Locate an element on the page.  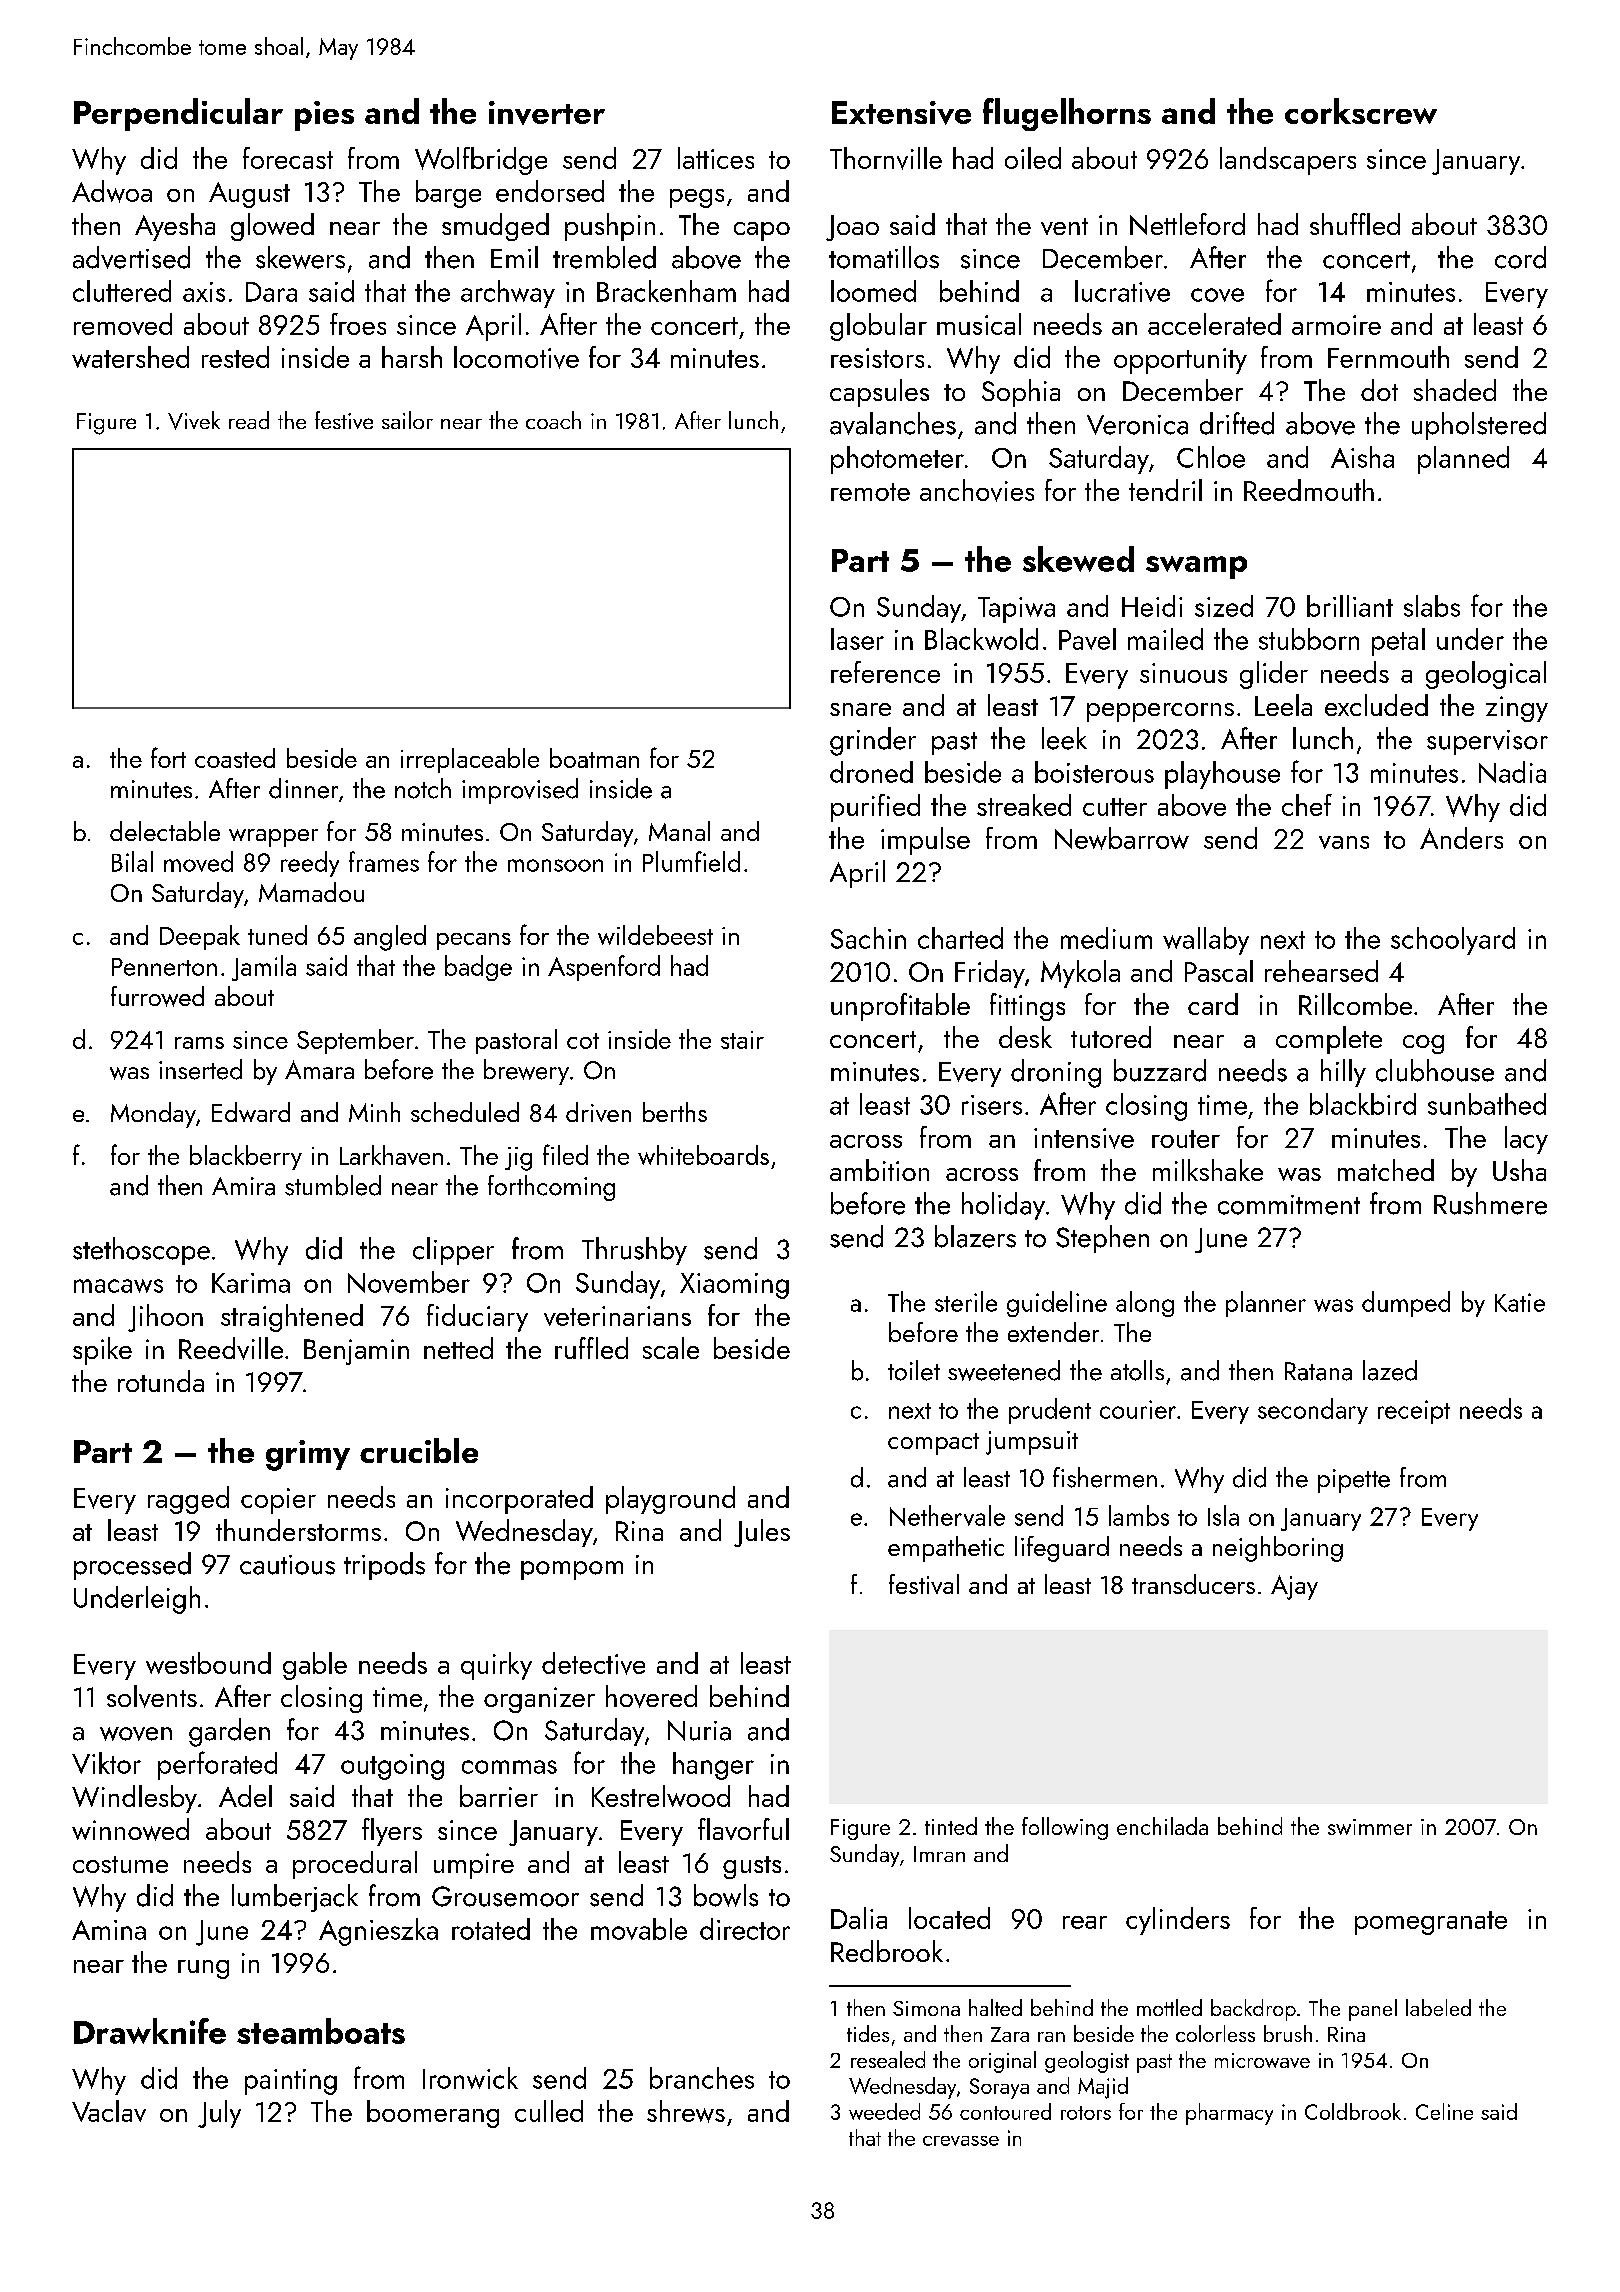
Ajay is located at coordinates (1294, 1587).
